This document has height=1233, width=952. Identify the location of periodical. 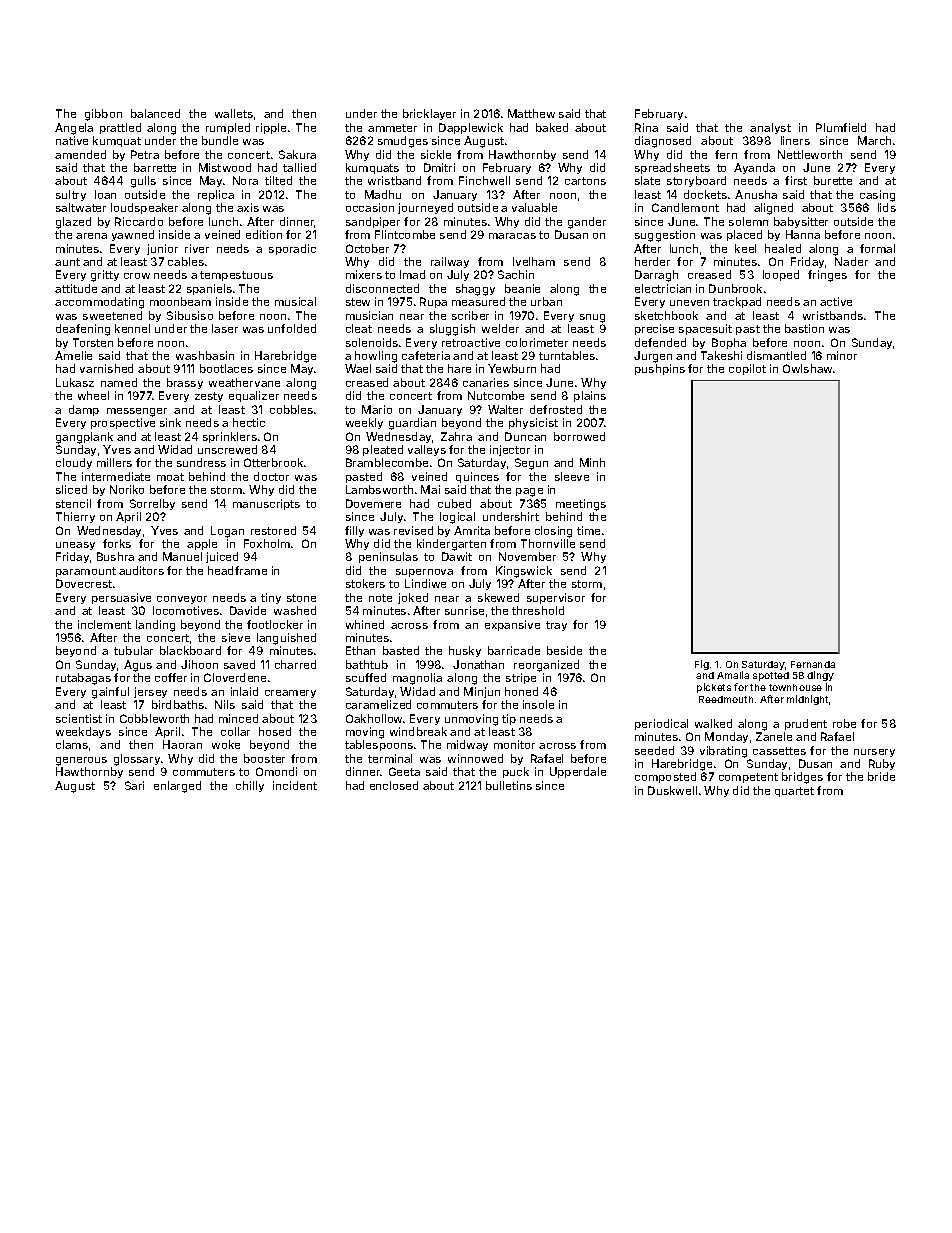
(661, 724).
